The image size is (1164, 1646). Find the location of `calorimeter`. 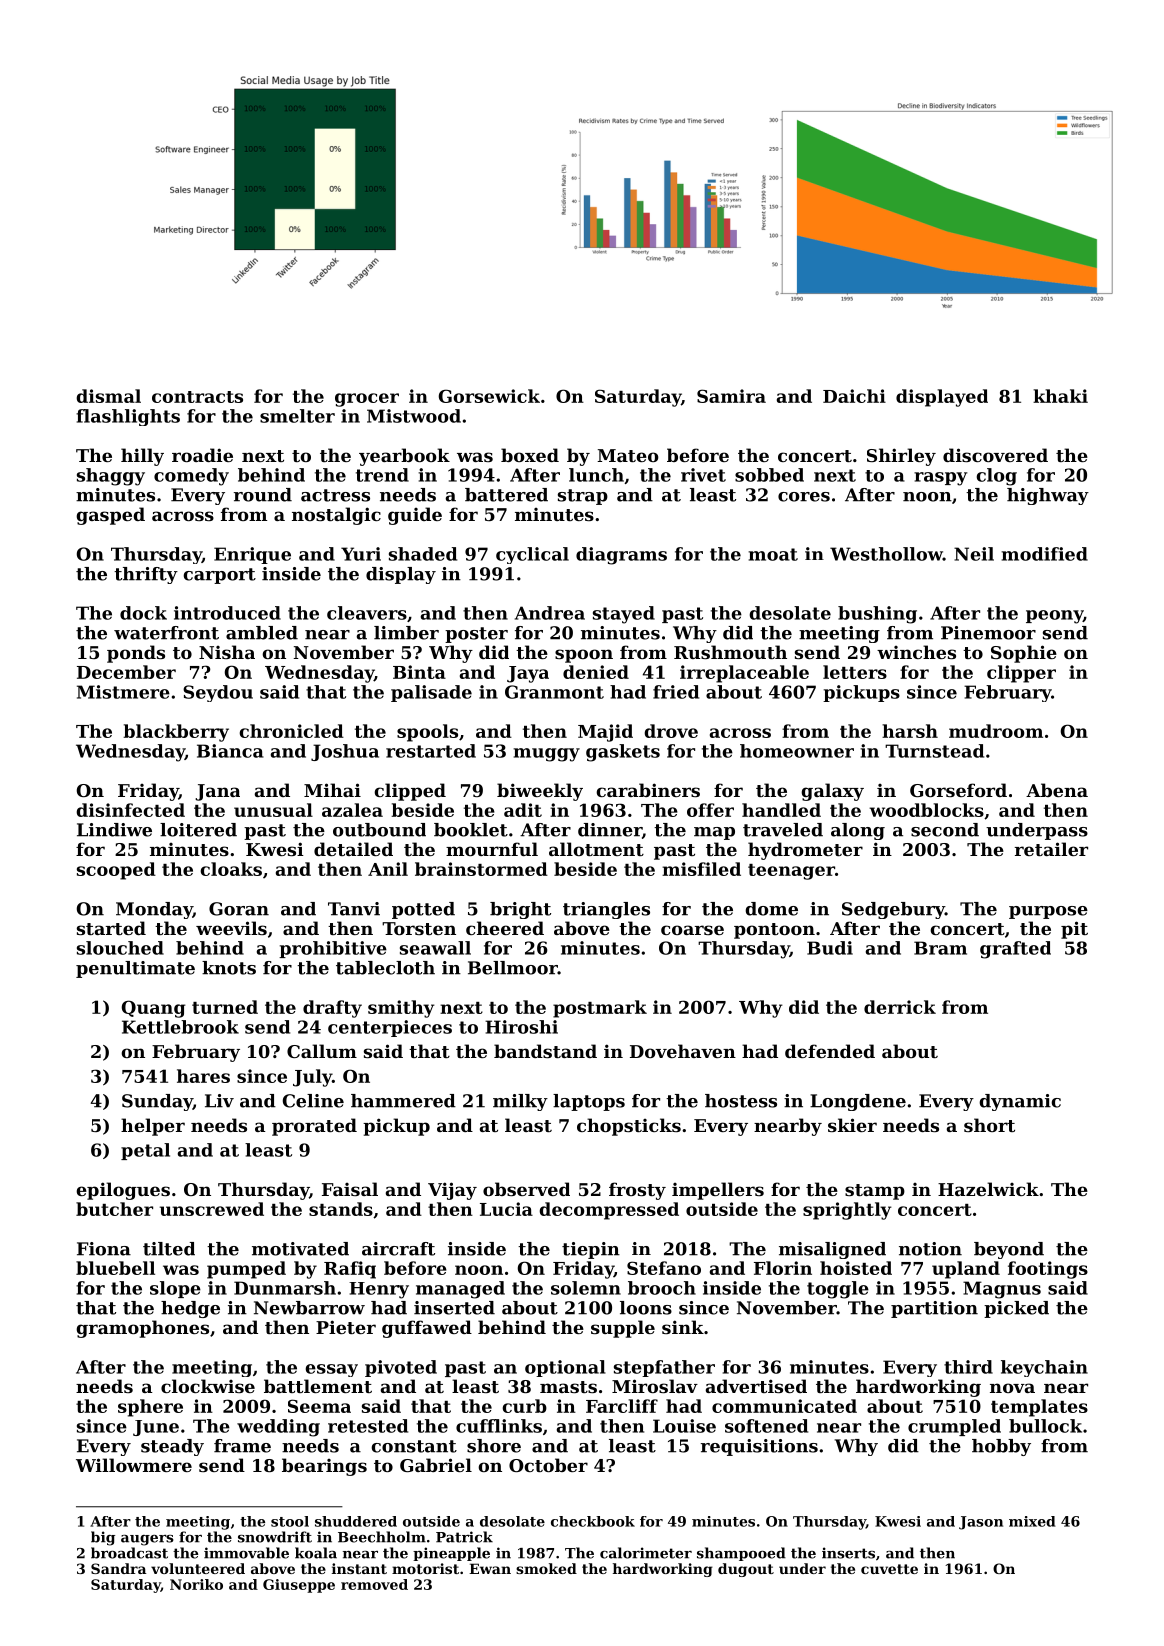

calorimeter is located at coordinates (646, 1553).
